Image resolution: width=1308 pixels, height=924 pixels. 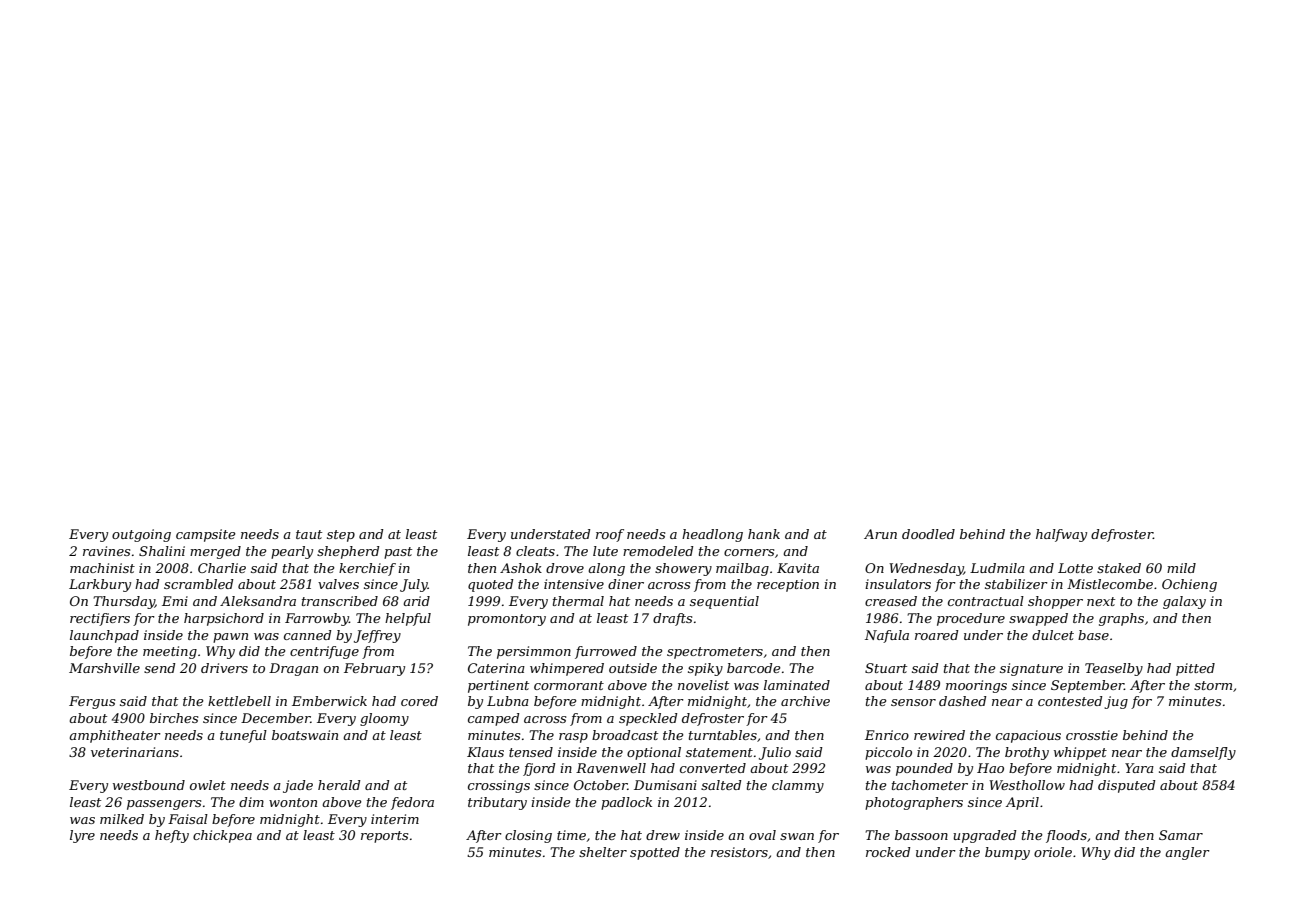 I want to click on drafts, so click(x=672, y=619).
